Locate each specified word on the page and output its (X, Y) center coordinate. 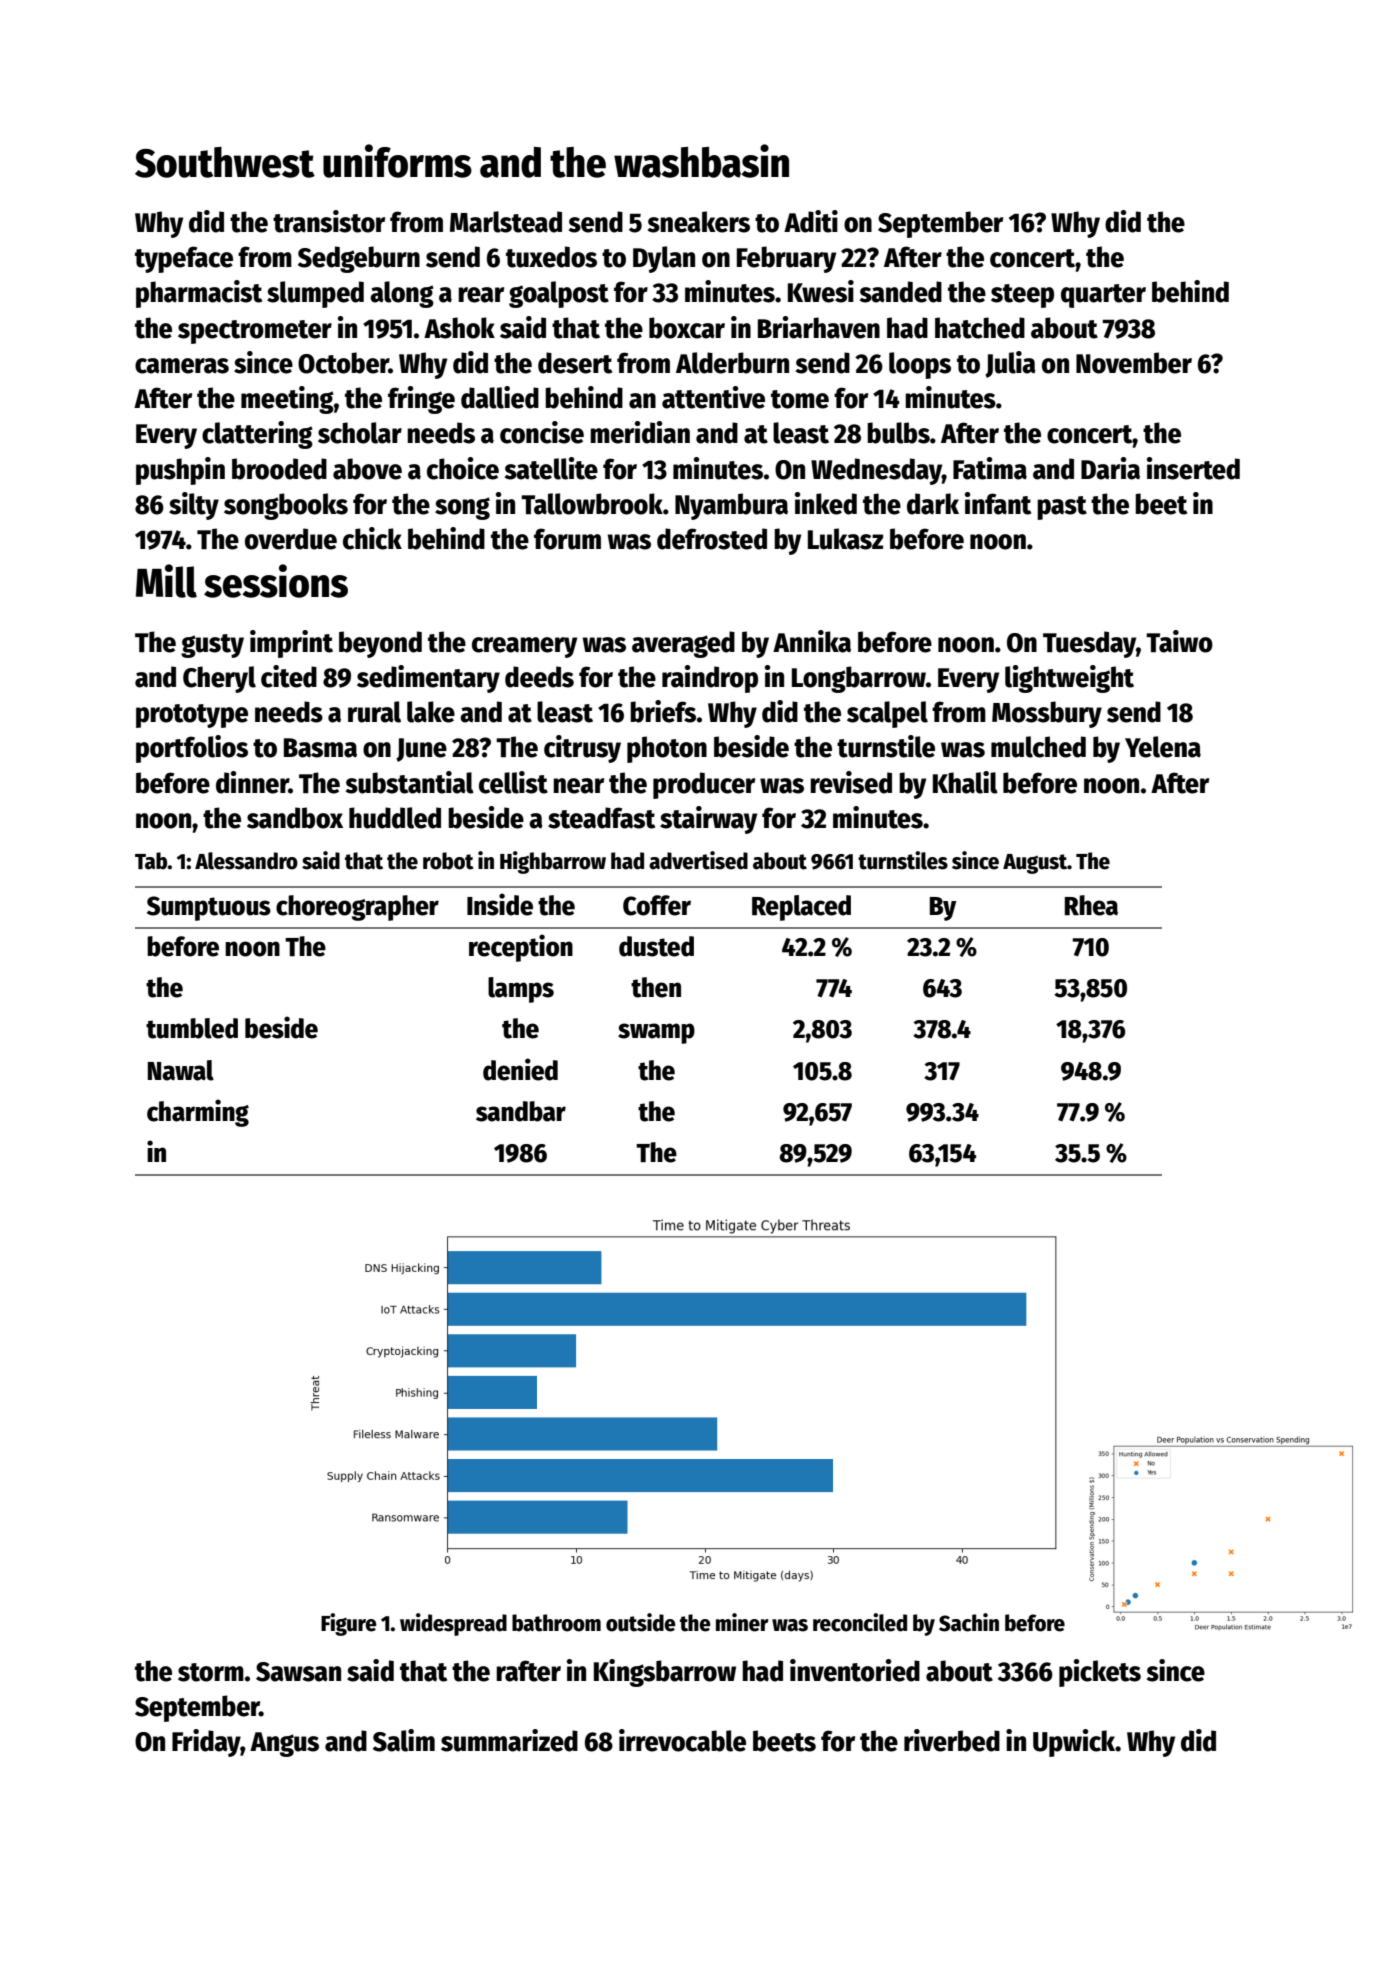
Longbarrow (859, 679)
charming (198, 1113)
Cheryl (219, 679)
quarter (1103, 296)
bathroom (556, 1623)
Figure (349, 1624)
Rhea (1091, 905)
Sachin (969, 1622)
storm (211, 1672)
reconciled (860, 1622)
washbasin (701, 161)
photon (667, 749)
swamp (656, 1033)
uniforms (397, 161)
